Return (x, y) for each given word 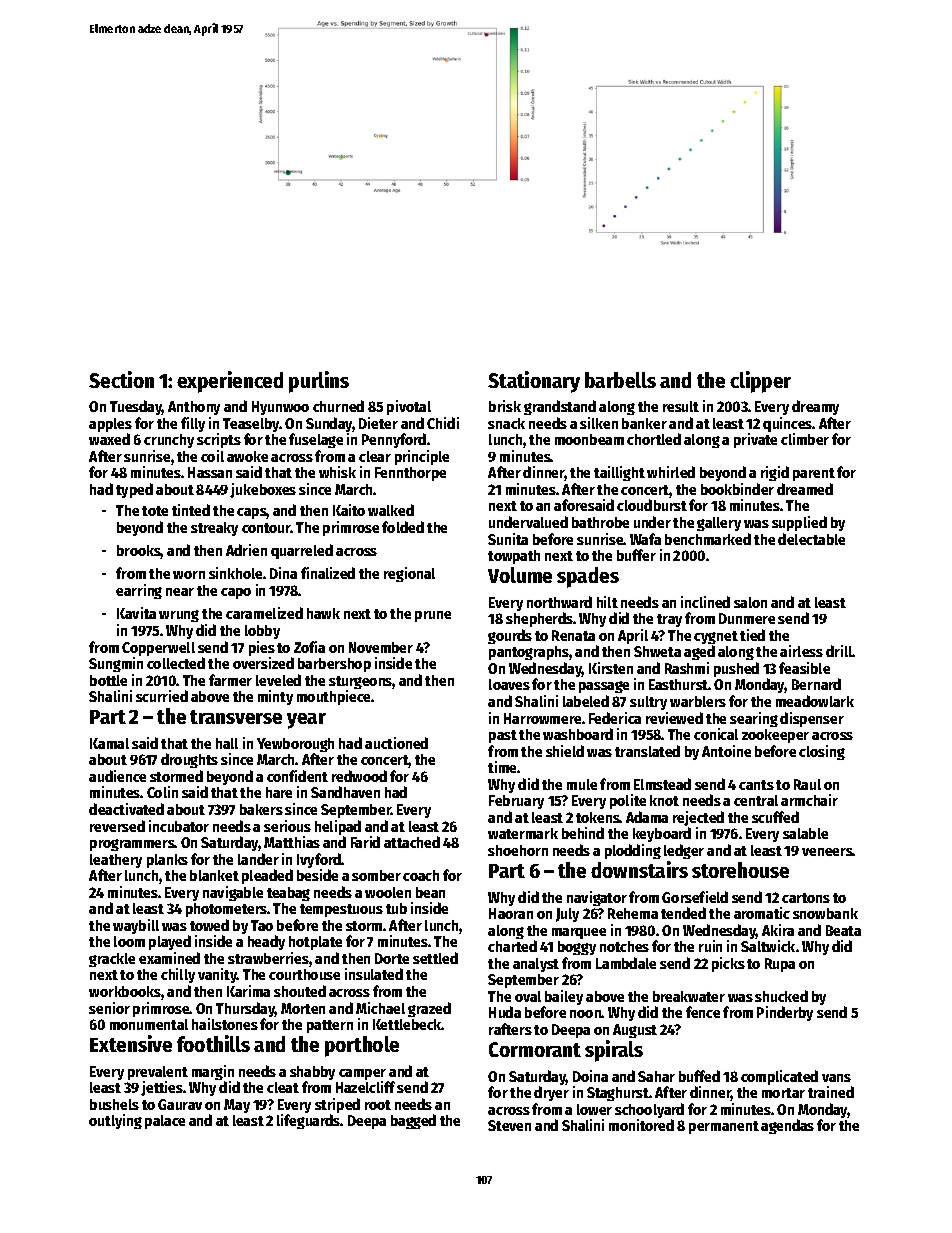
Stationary (534, 382)
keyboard (662, 835)
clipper (760, 382)
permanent (724, 1127)
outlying (115, 1121)
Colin (162, 792)
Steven (509, 1125)
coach (421, 875)
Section (121, 379)
